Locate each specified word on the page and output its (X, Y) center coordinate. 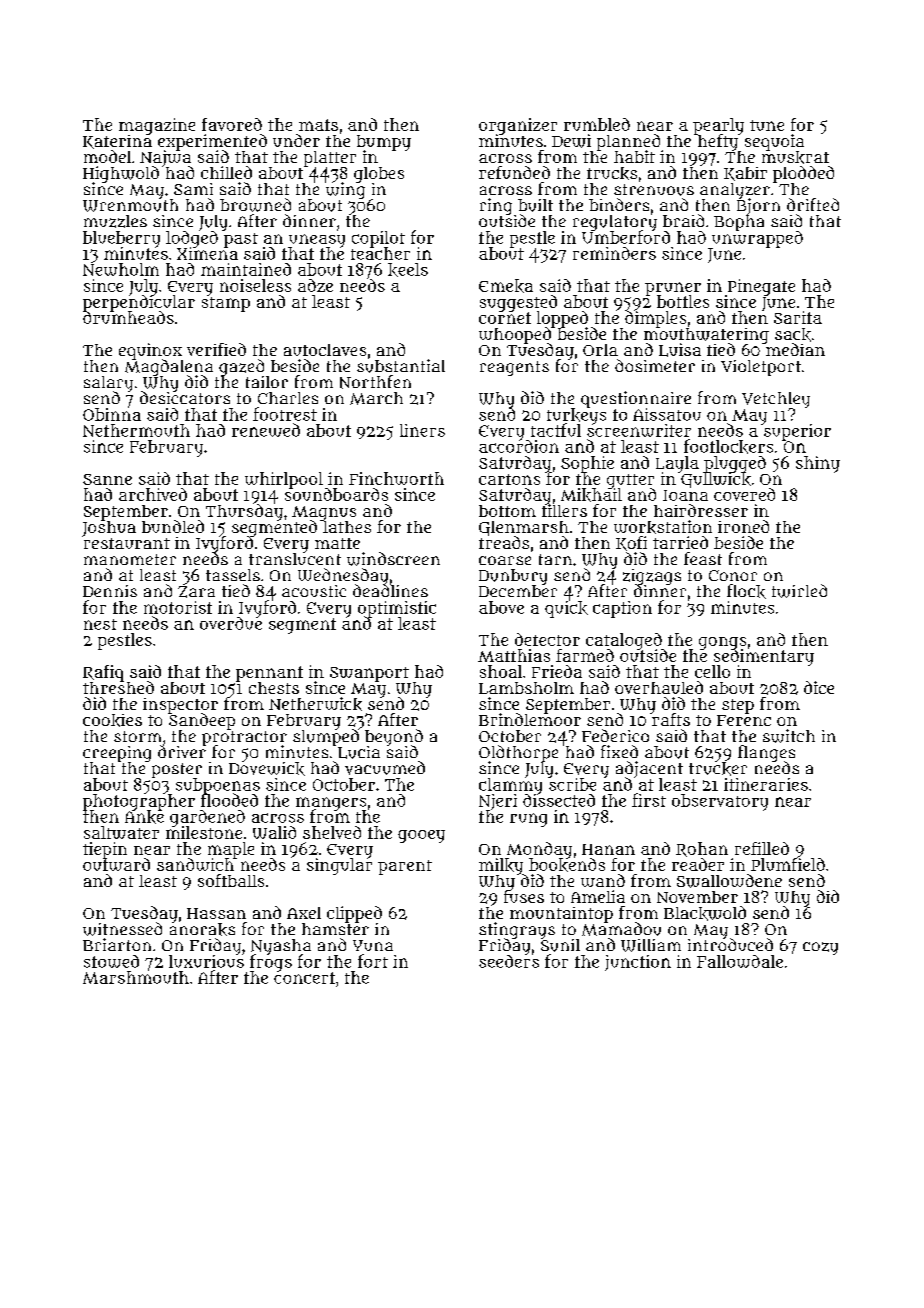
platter (330, 159)
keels (408, 270)
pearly (718, 126)
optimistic (397, 609)
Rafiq (103, 673)
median (795, 350)
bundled (173, 526)
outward (116, 864)
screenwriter (639, 430)
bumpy (384, 143)
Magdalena (169, 368)
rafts (671, 720)
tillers (564, 511)
